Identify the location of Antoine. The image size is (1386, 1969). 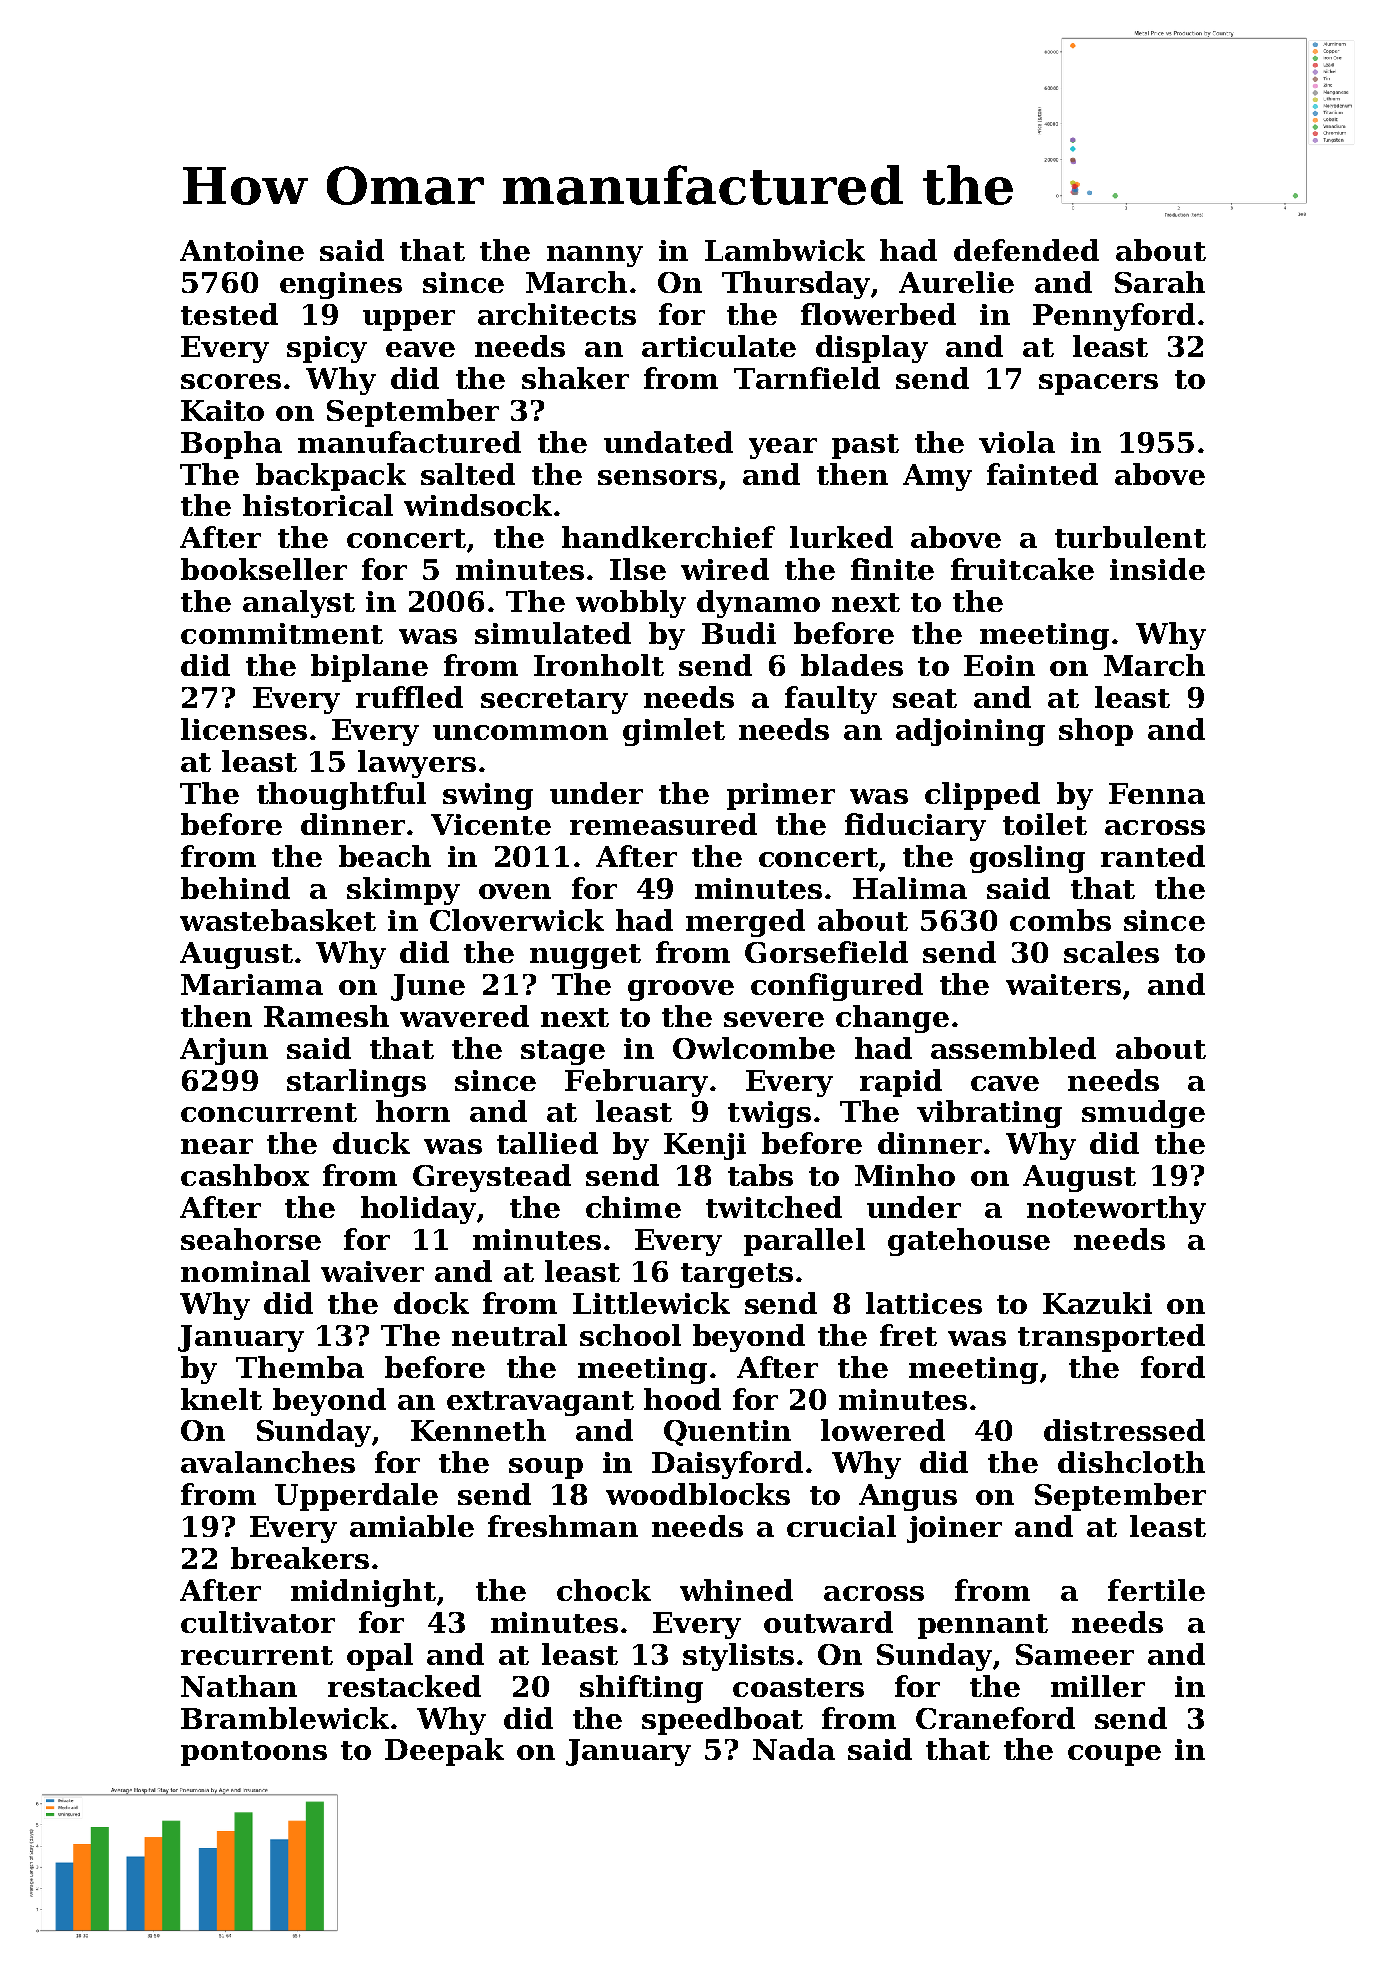
(242, 250).
